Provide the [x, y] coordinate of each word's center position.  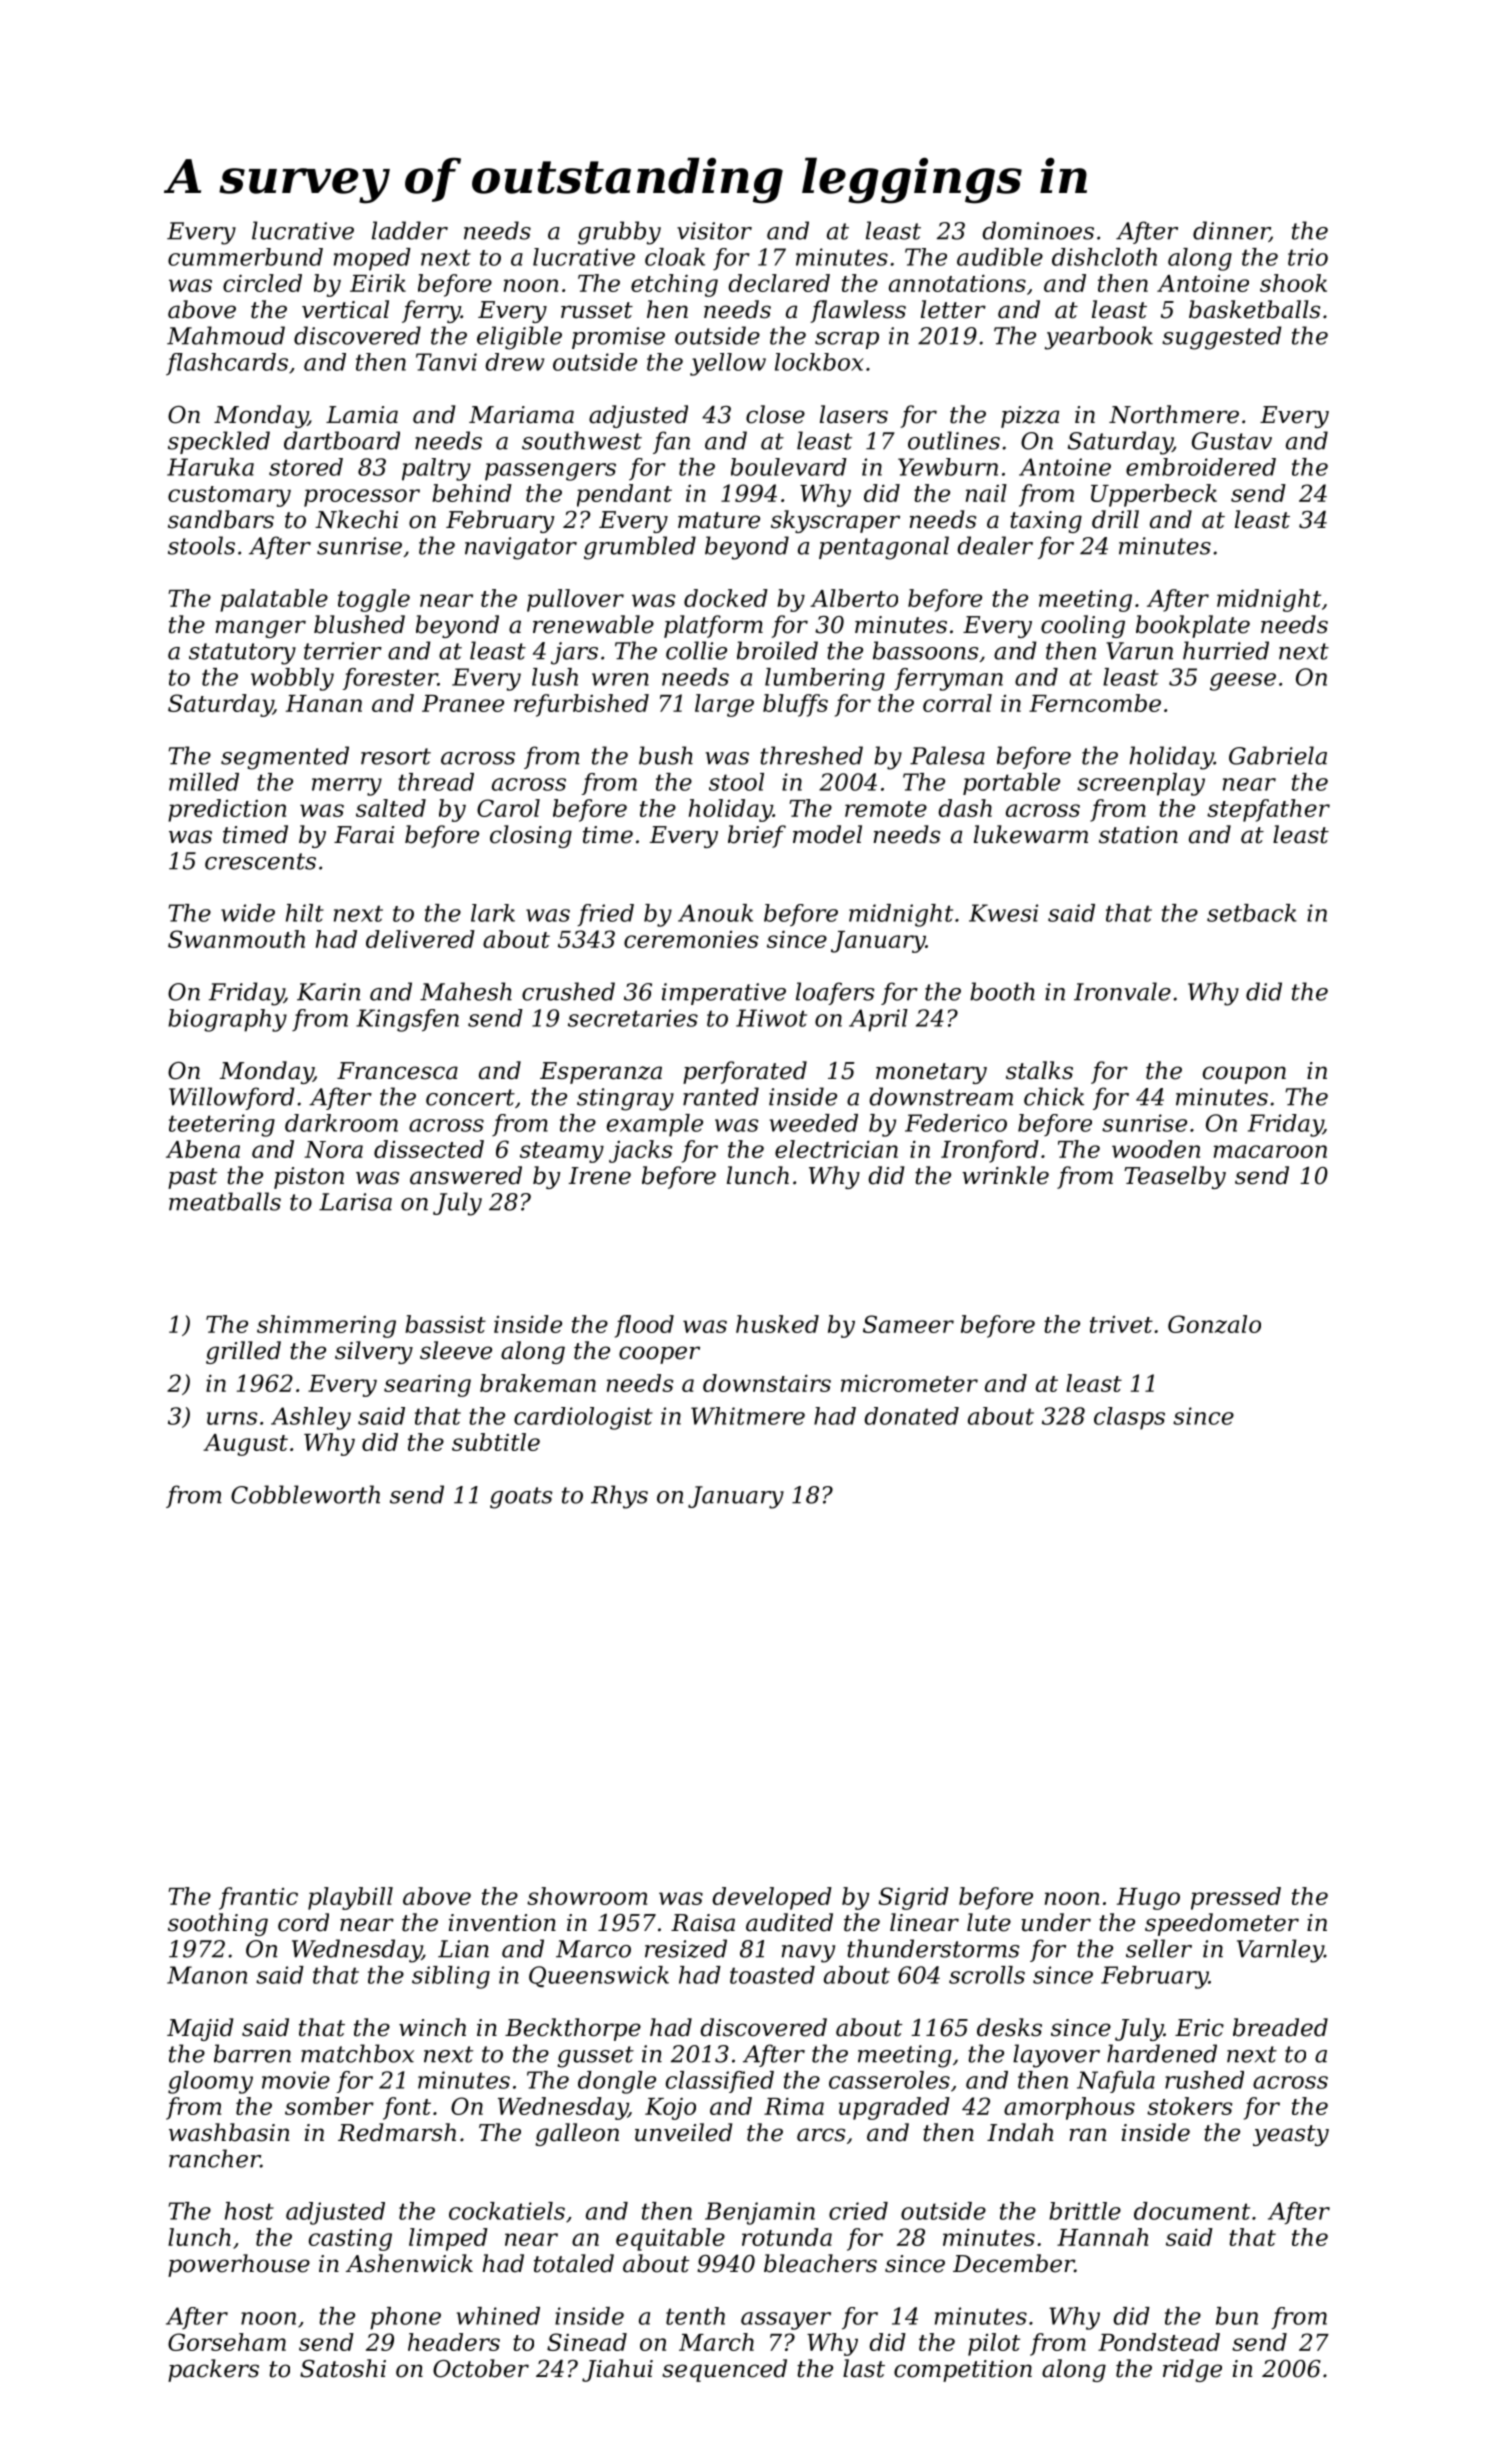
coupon [1244, 1075]
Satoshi [343, 2368]
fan [671, 442]
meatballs [225, 1201]
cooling [1083, 626]
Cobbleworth [305, 1494]
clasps [1129, 1418]
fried [605, 915]
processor [362, 498]
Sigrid [914, 1898]
